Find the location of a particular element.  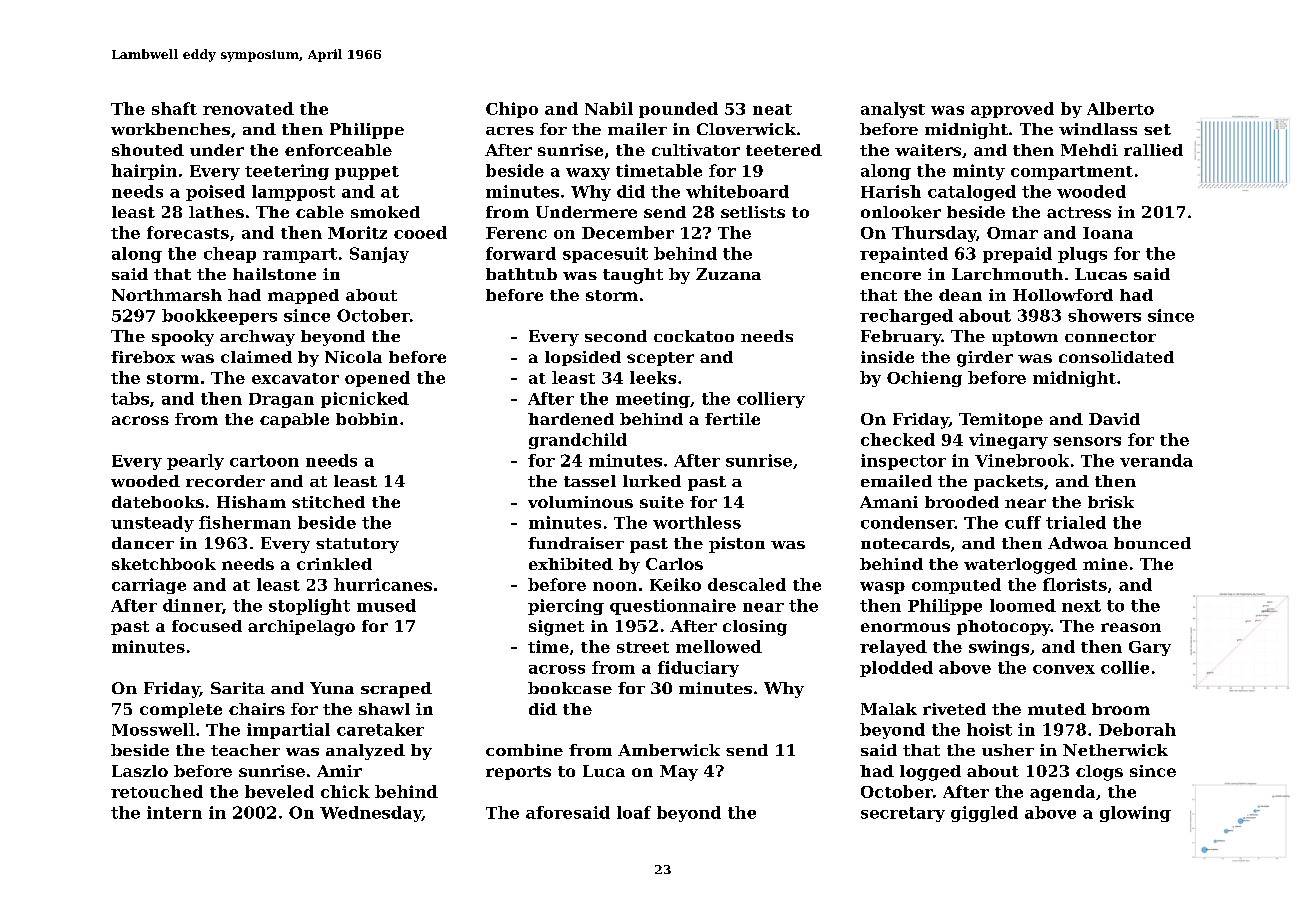

intern is located at coordinates (174, 812).
